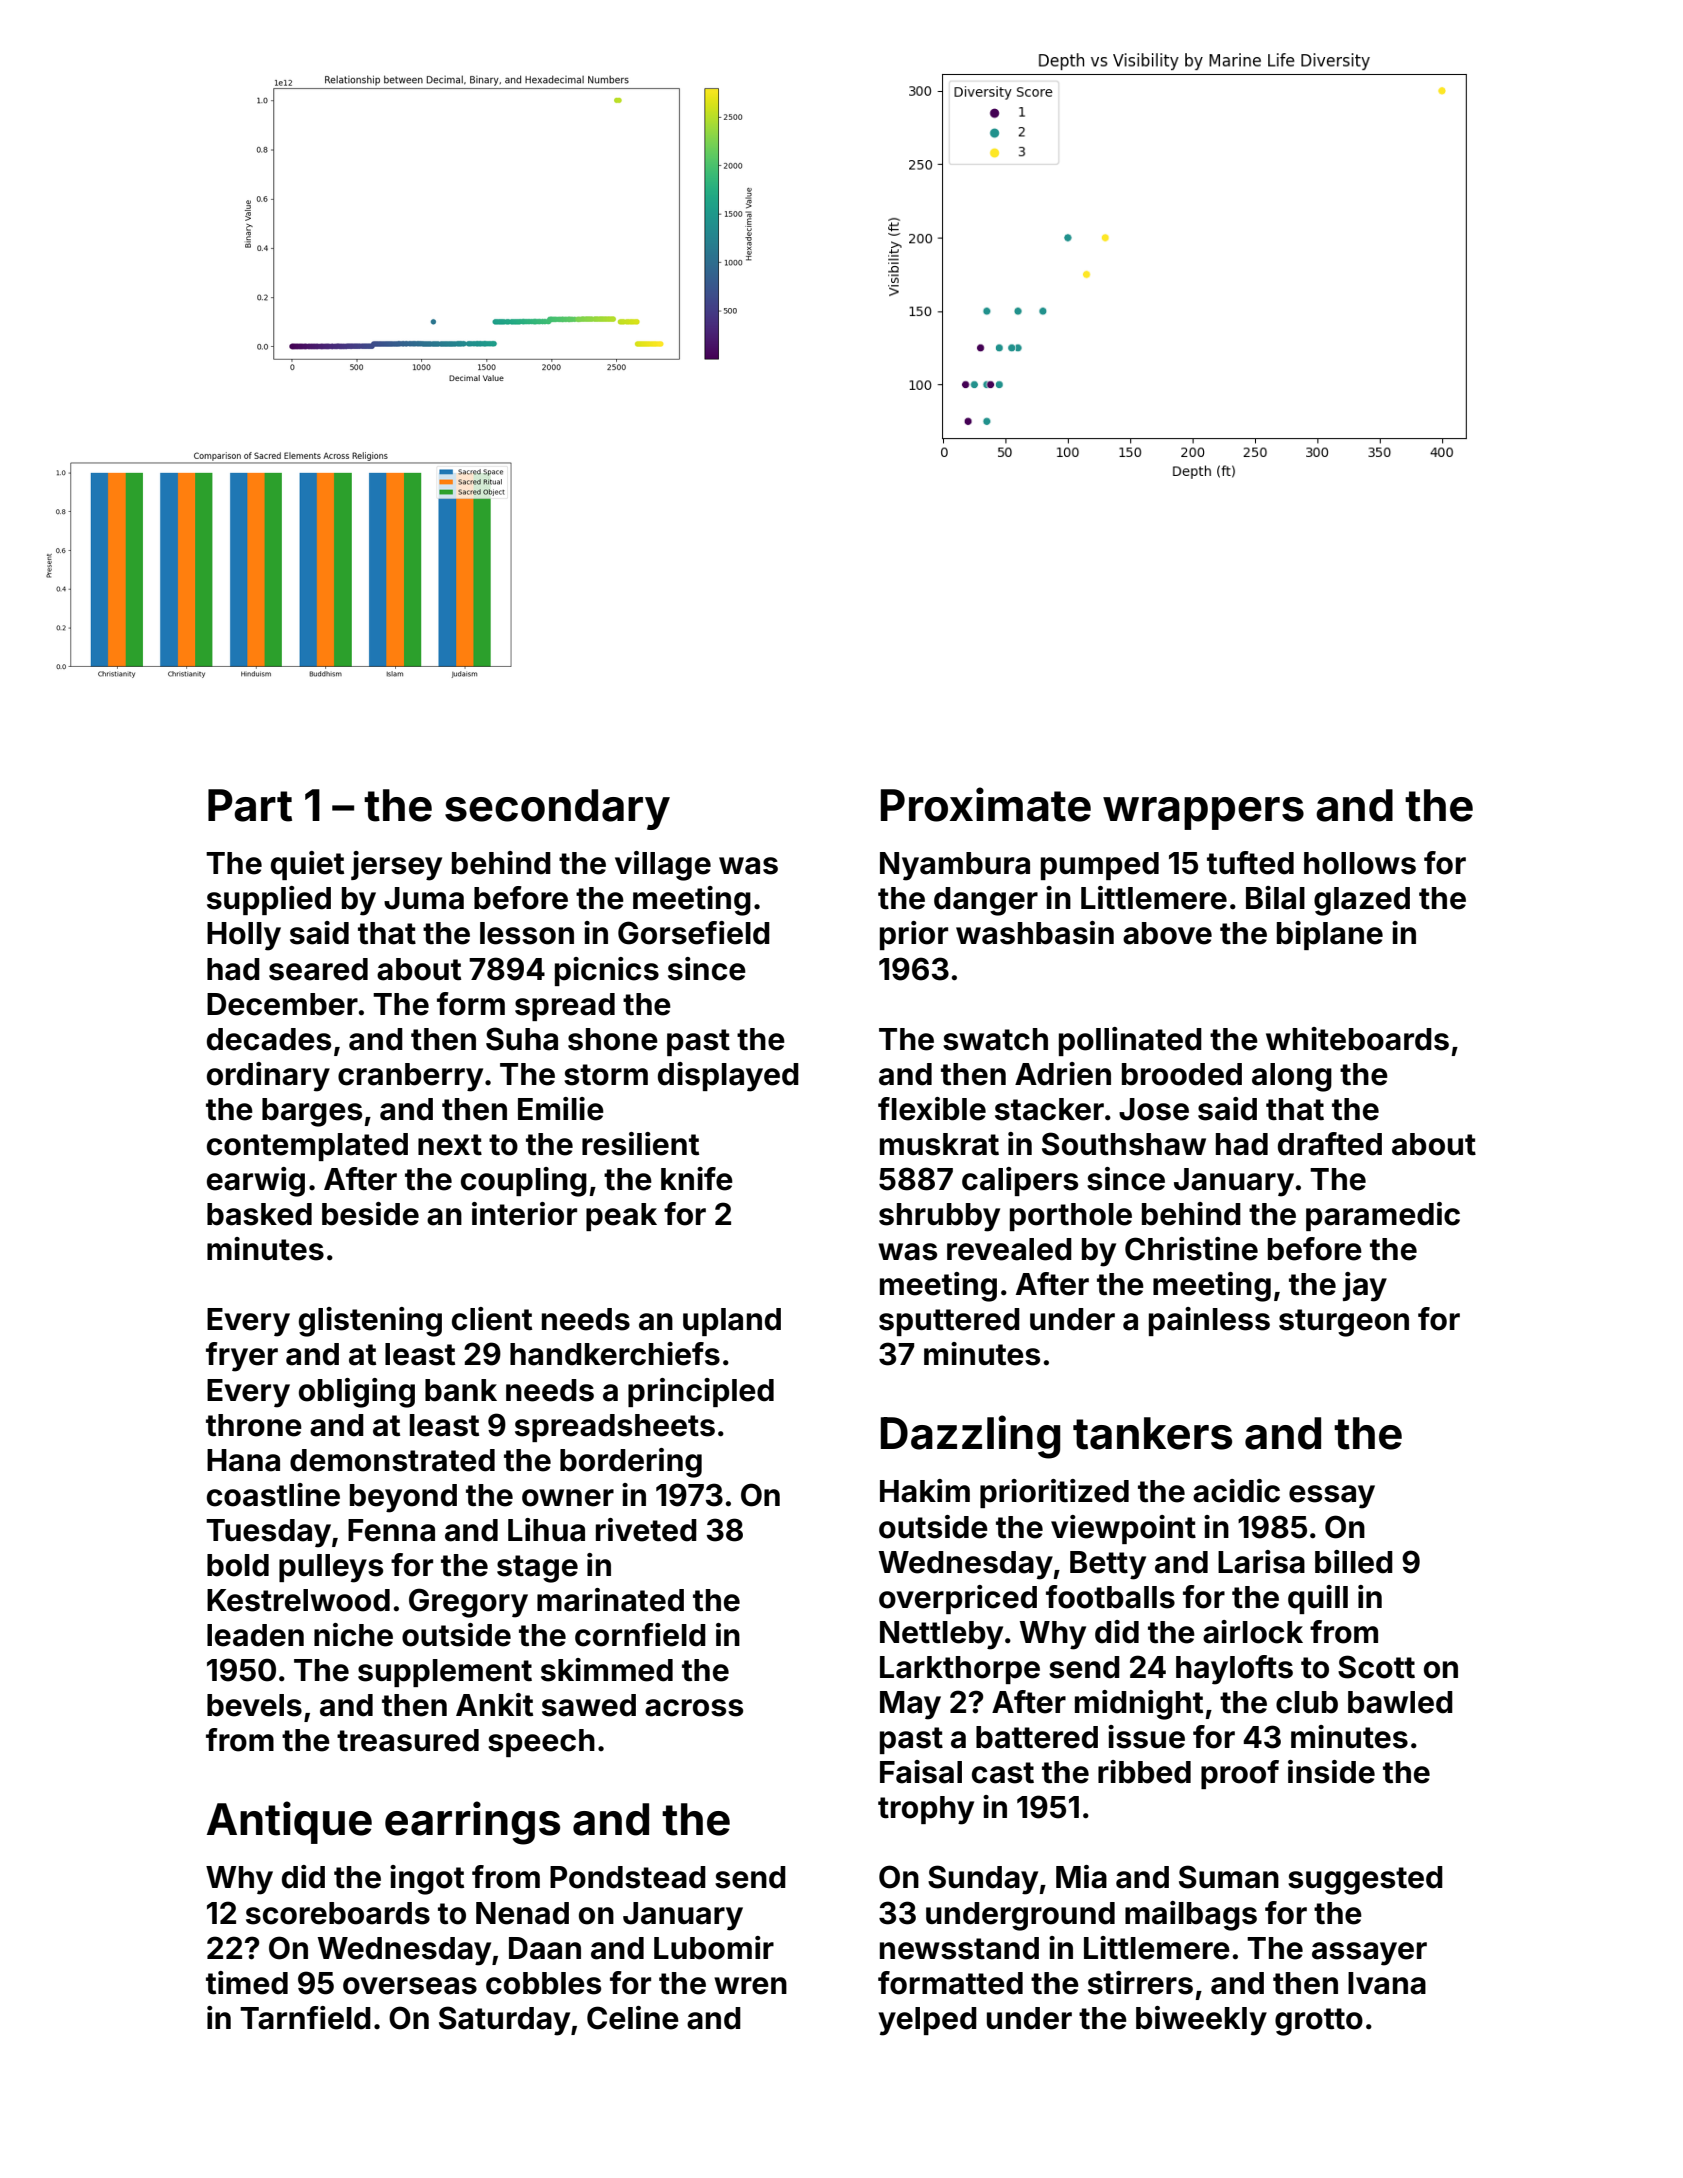  What do you see at coordinates (522, 1913) in the screenshot?
I see `Nenad` at bounding box center [522, 1913].
